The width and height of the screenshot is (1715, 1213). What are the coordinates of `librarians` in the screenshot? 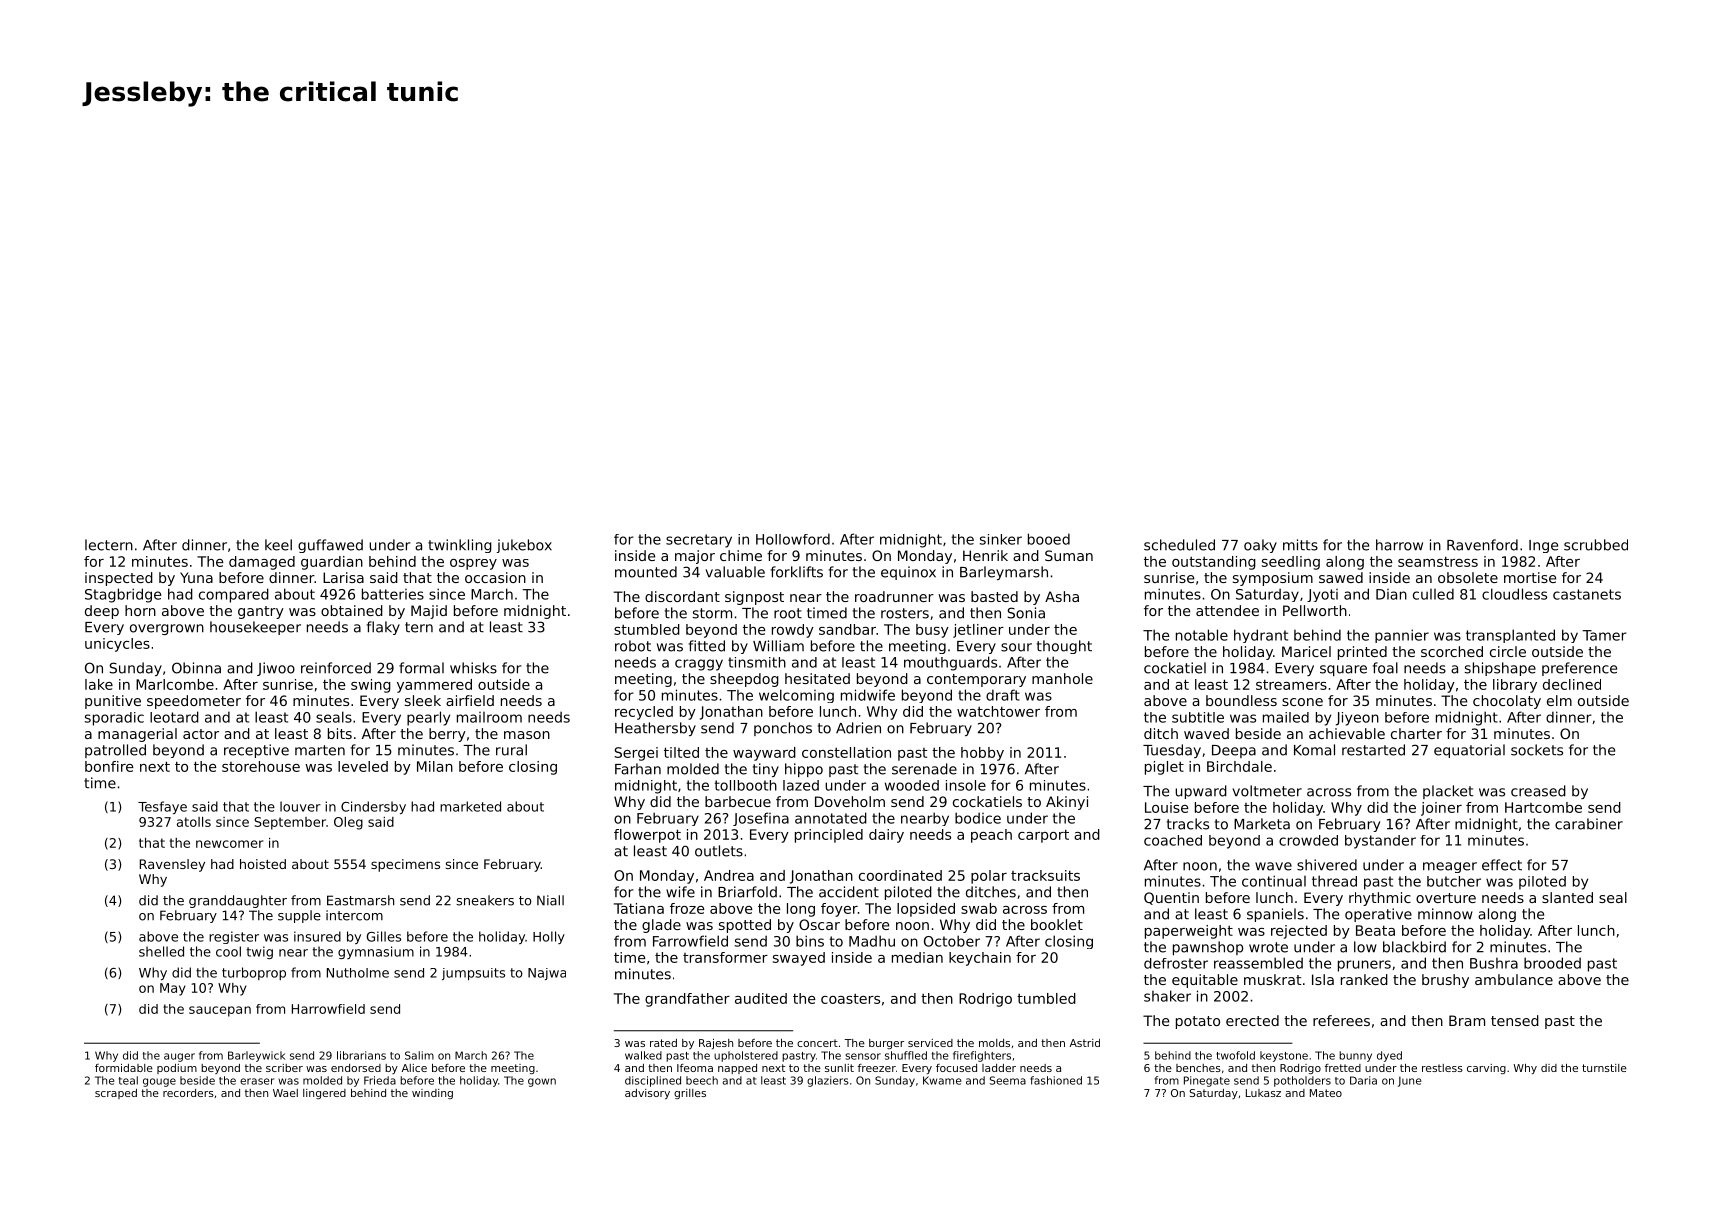 It's located at (361, 1055).
